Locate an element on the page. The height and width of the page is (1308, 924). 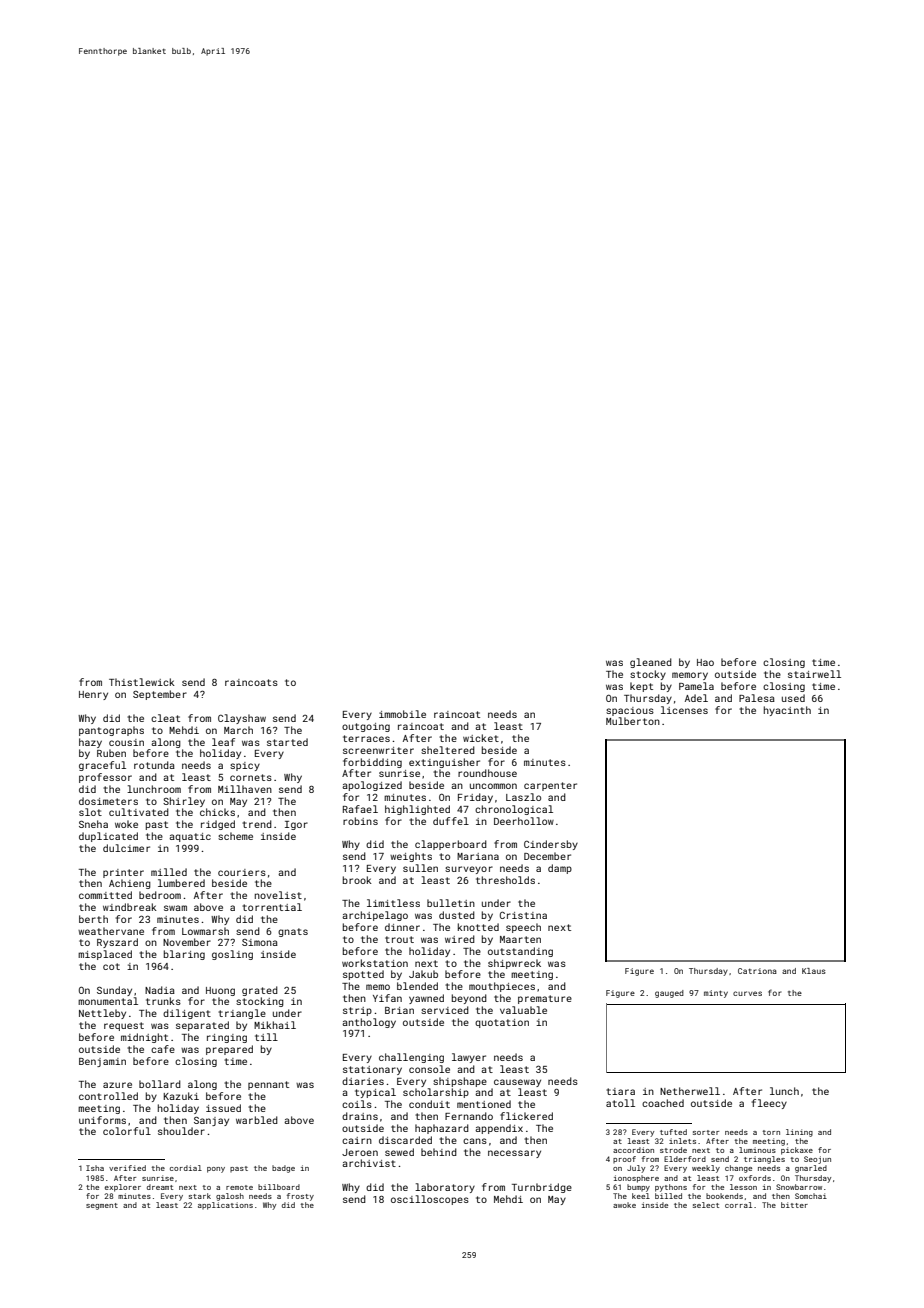
Cindersby is located at coordinates (551, 845).
